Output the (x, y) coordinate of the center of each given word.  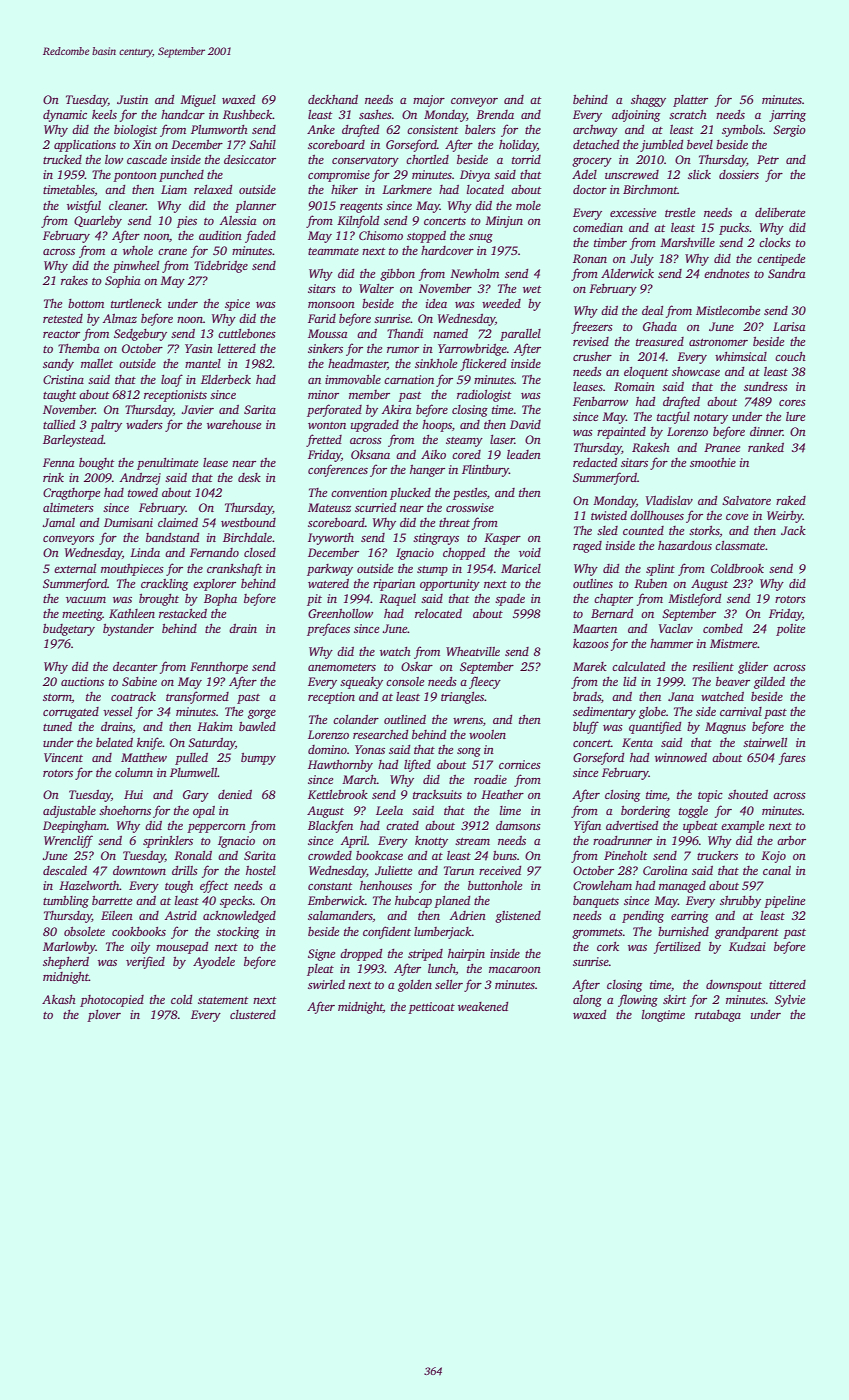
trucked (62, 159)
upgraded (375, 426)
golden (415, 986)
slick (699, 174)
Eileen (117, 915)
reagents (361, 208)
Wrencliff (68, 841)
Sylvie (790, 1001)
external (75, 568)
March (359, 779)
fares (792, 758)
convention (359, 492)
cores (792, 403)
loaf (172, 380)
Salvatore (746, 500)
